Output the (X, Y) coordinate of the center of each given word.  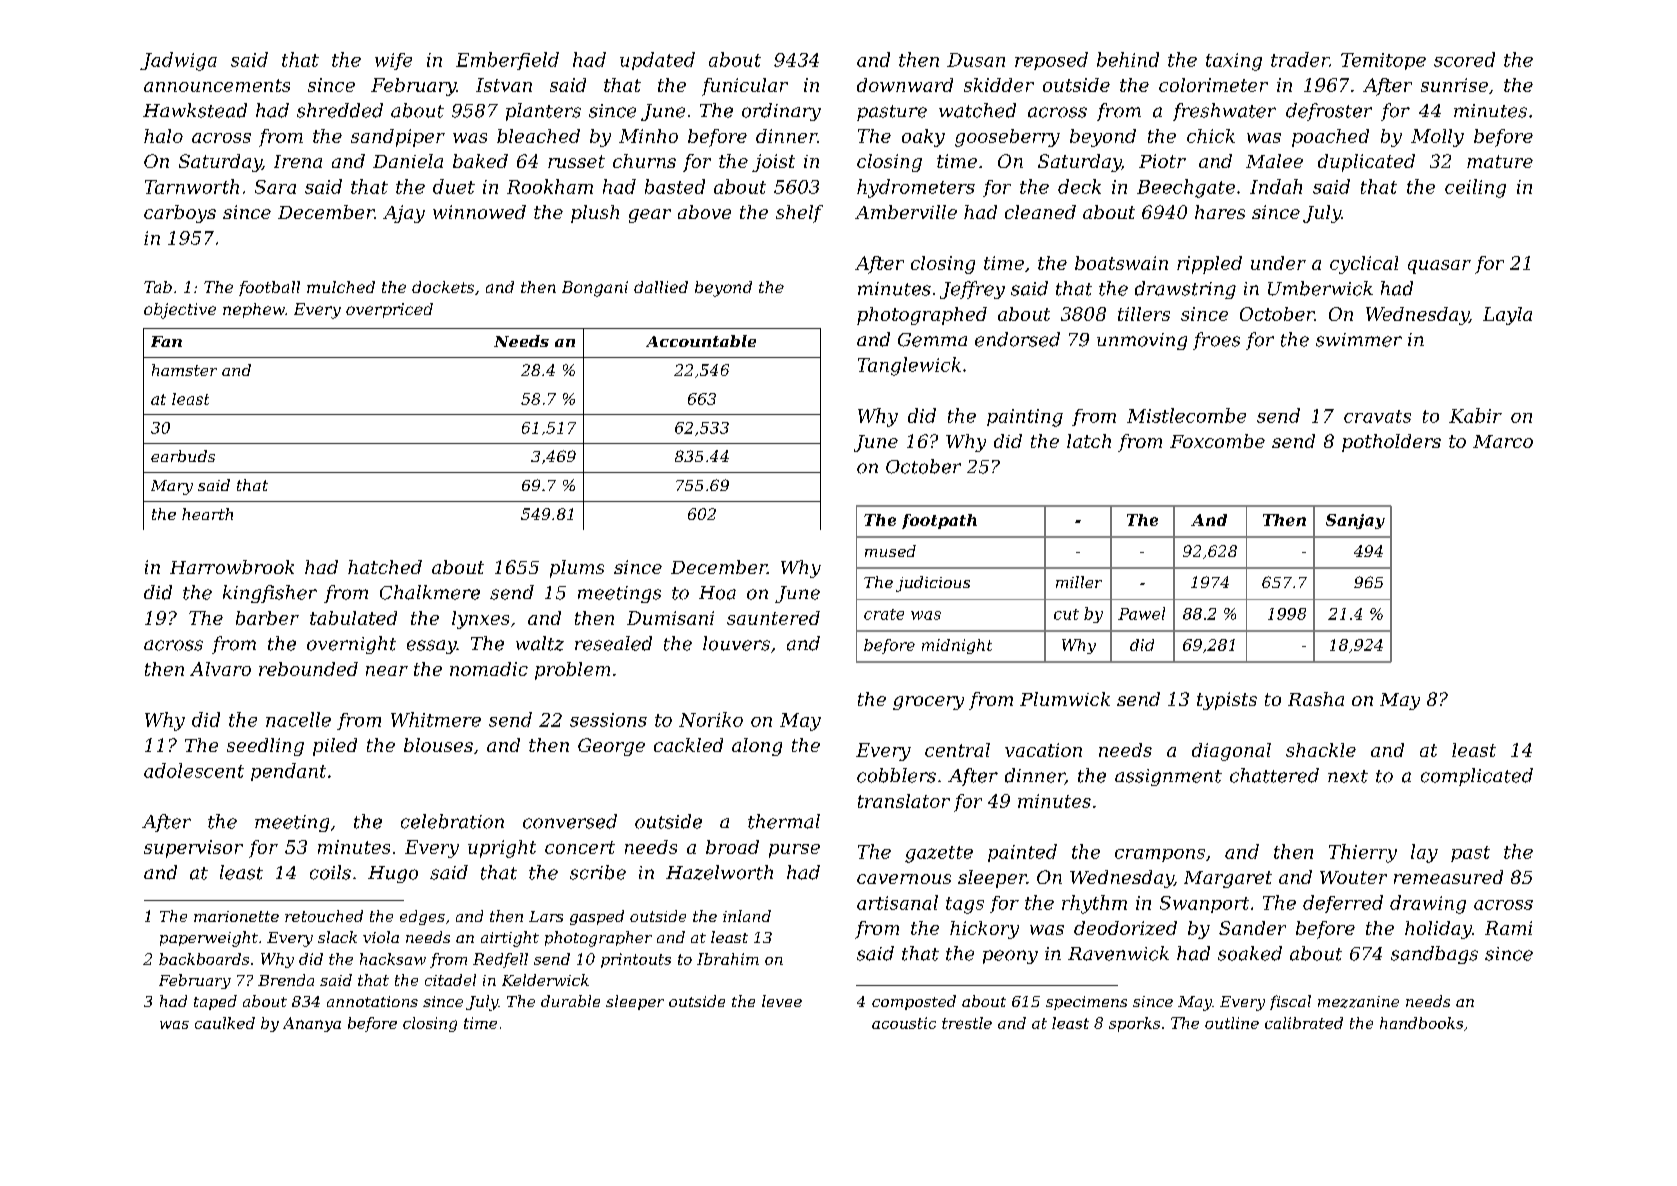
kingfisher (270, 594)
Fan (166, 341)
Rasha (1316, 699)
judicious (933, 584)
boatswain (1121, 263)
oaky (923, 138)
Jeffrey (972, 290)
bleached (538, 136)
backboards (204, 959)
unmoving (1142, 341)
